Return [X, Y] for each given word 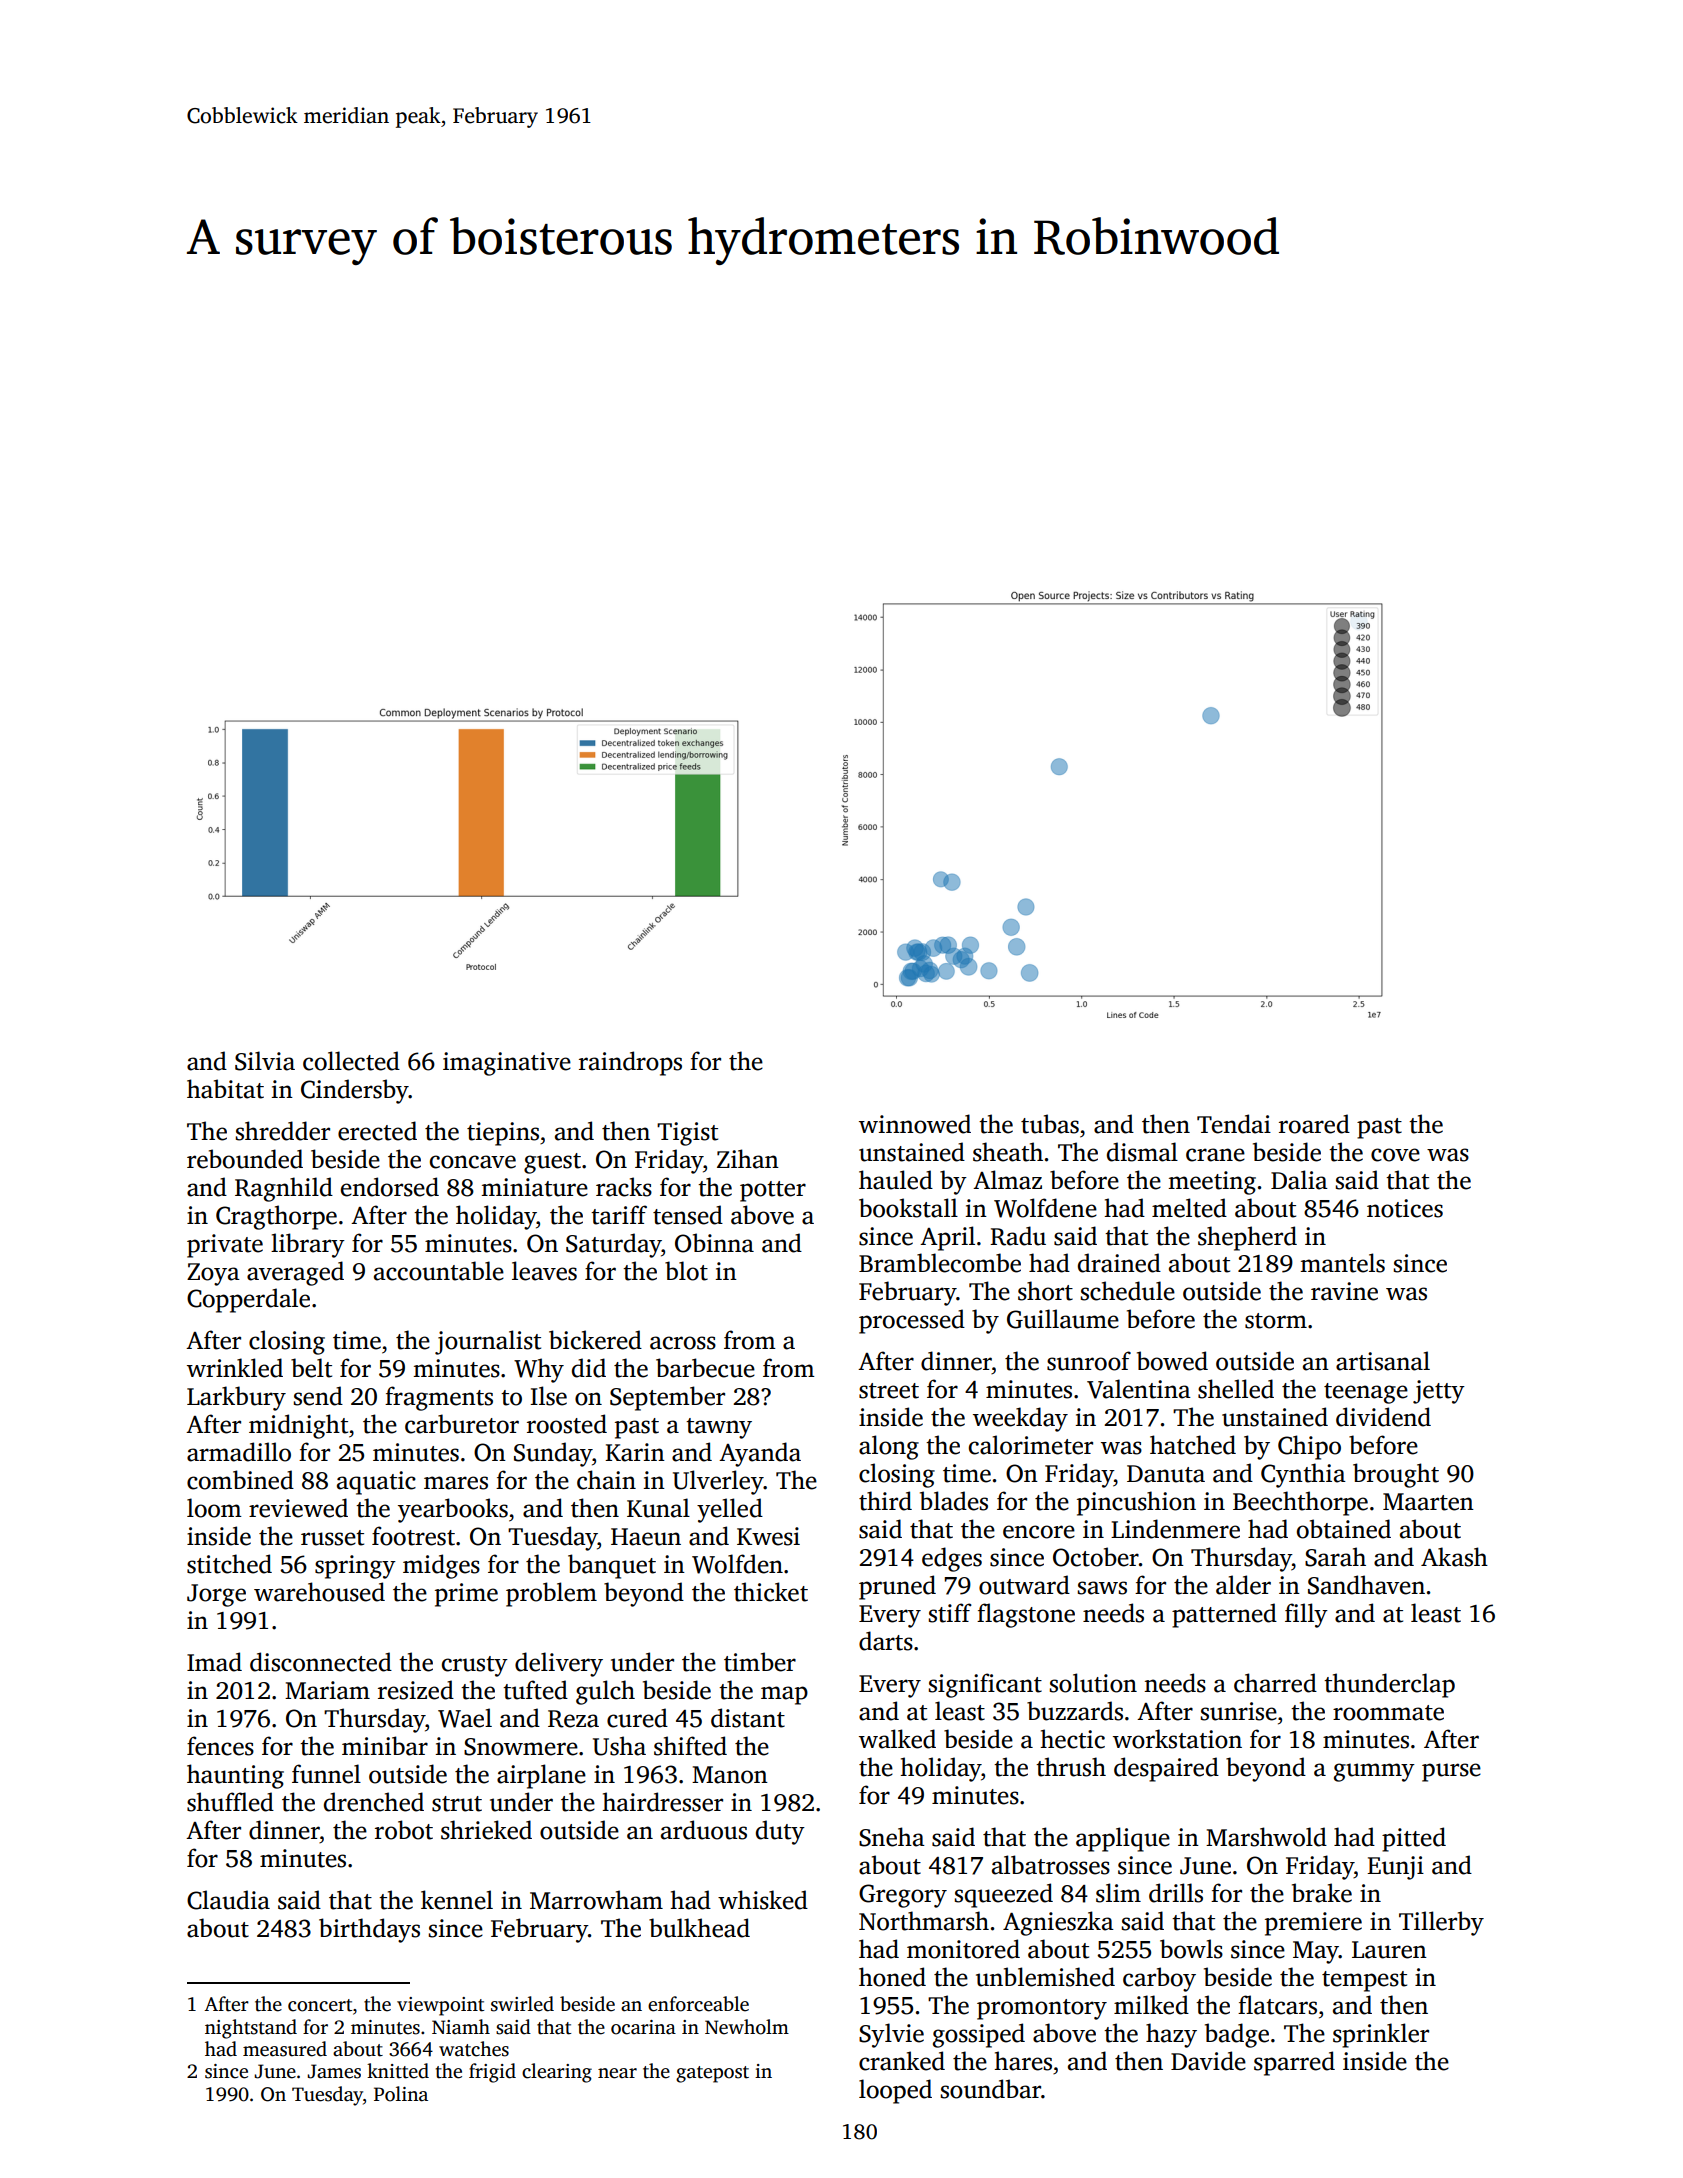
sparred [1294, 2063]
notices [1405, 1208]
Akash [1454, 1557]
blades [954, 1501]
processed [912, 1321]
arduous [704, 1830]
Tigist [687, 1134]
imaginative [507, 1064]
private [225, 1246]
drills [1176, 1893]
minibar [385, 1746]
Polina [401, 2094]
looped [895, 2091]
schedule [1128, 1291]
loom [214, 1508]
